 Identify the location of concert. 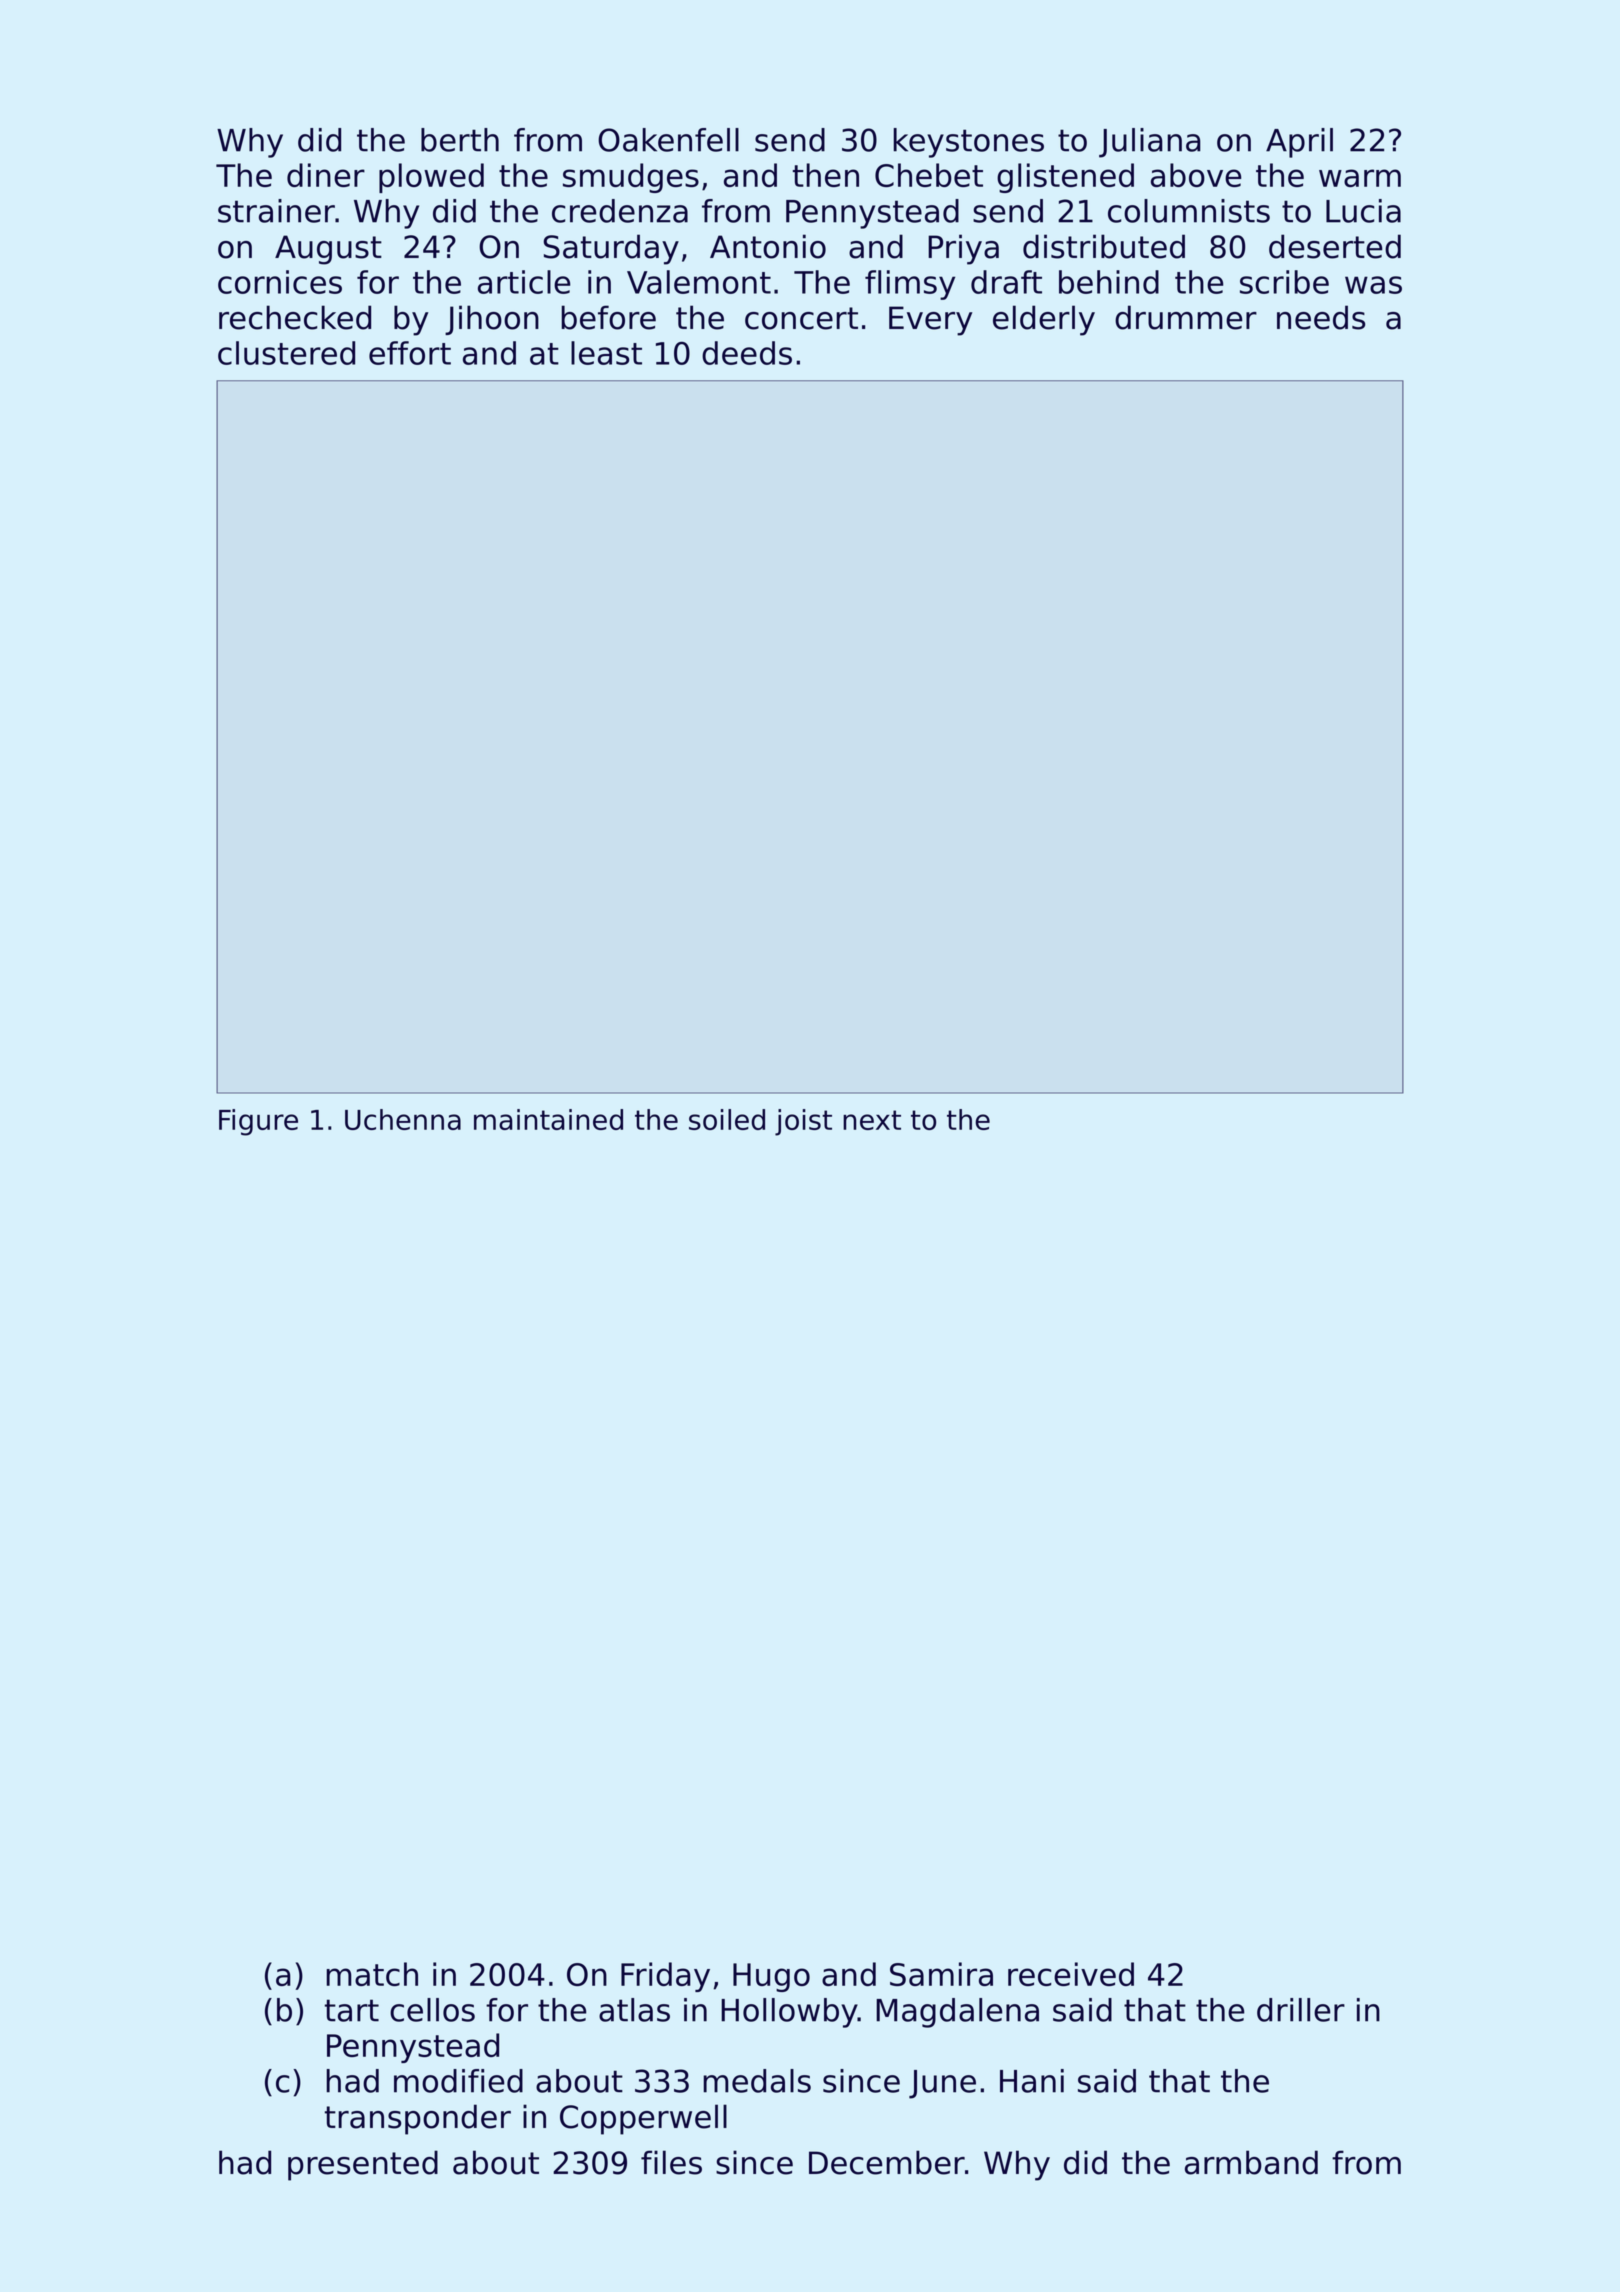
(801, 318).
